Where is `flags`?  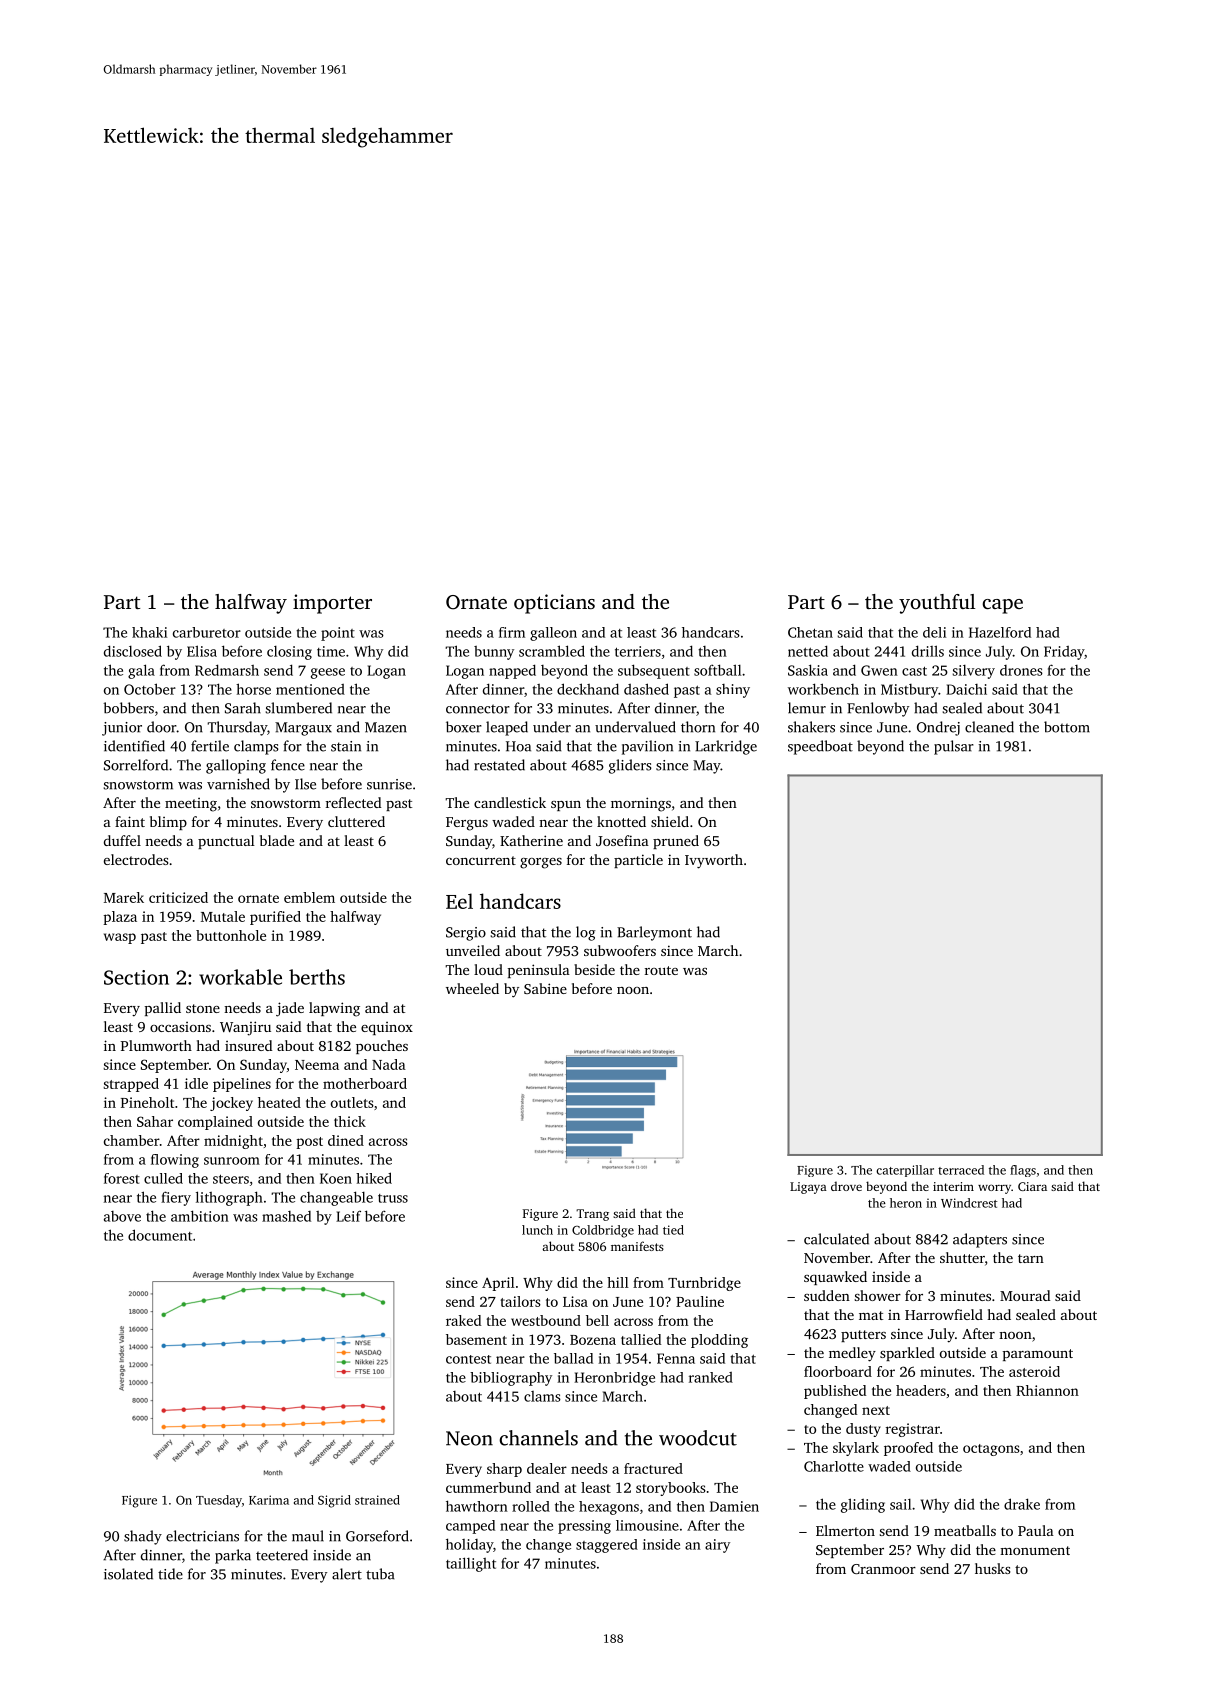 flags is located at coordinates (1023, 1171).
